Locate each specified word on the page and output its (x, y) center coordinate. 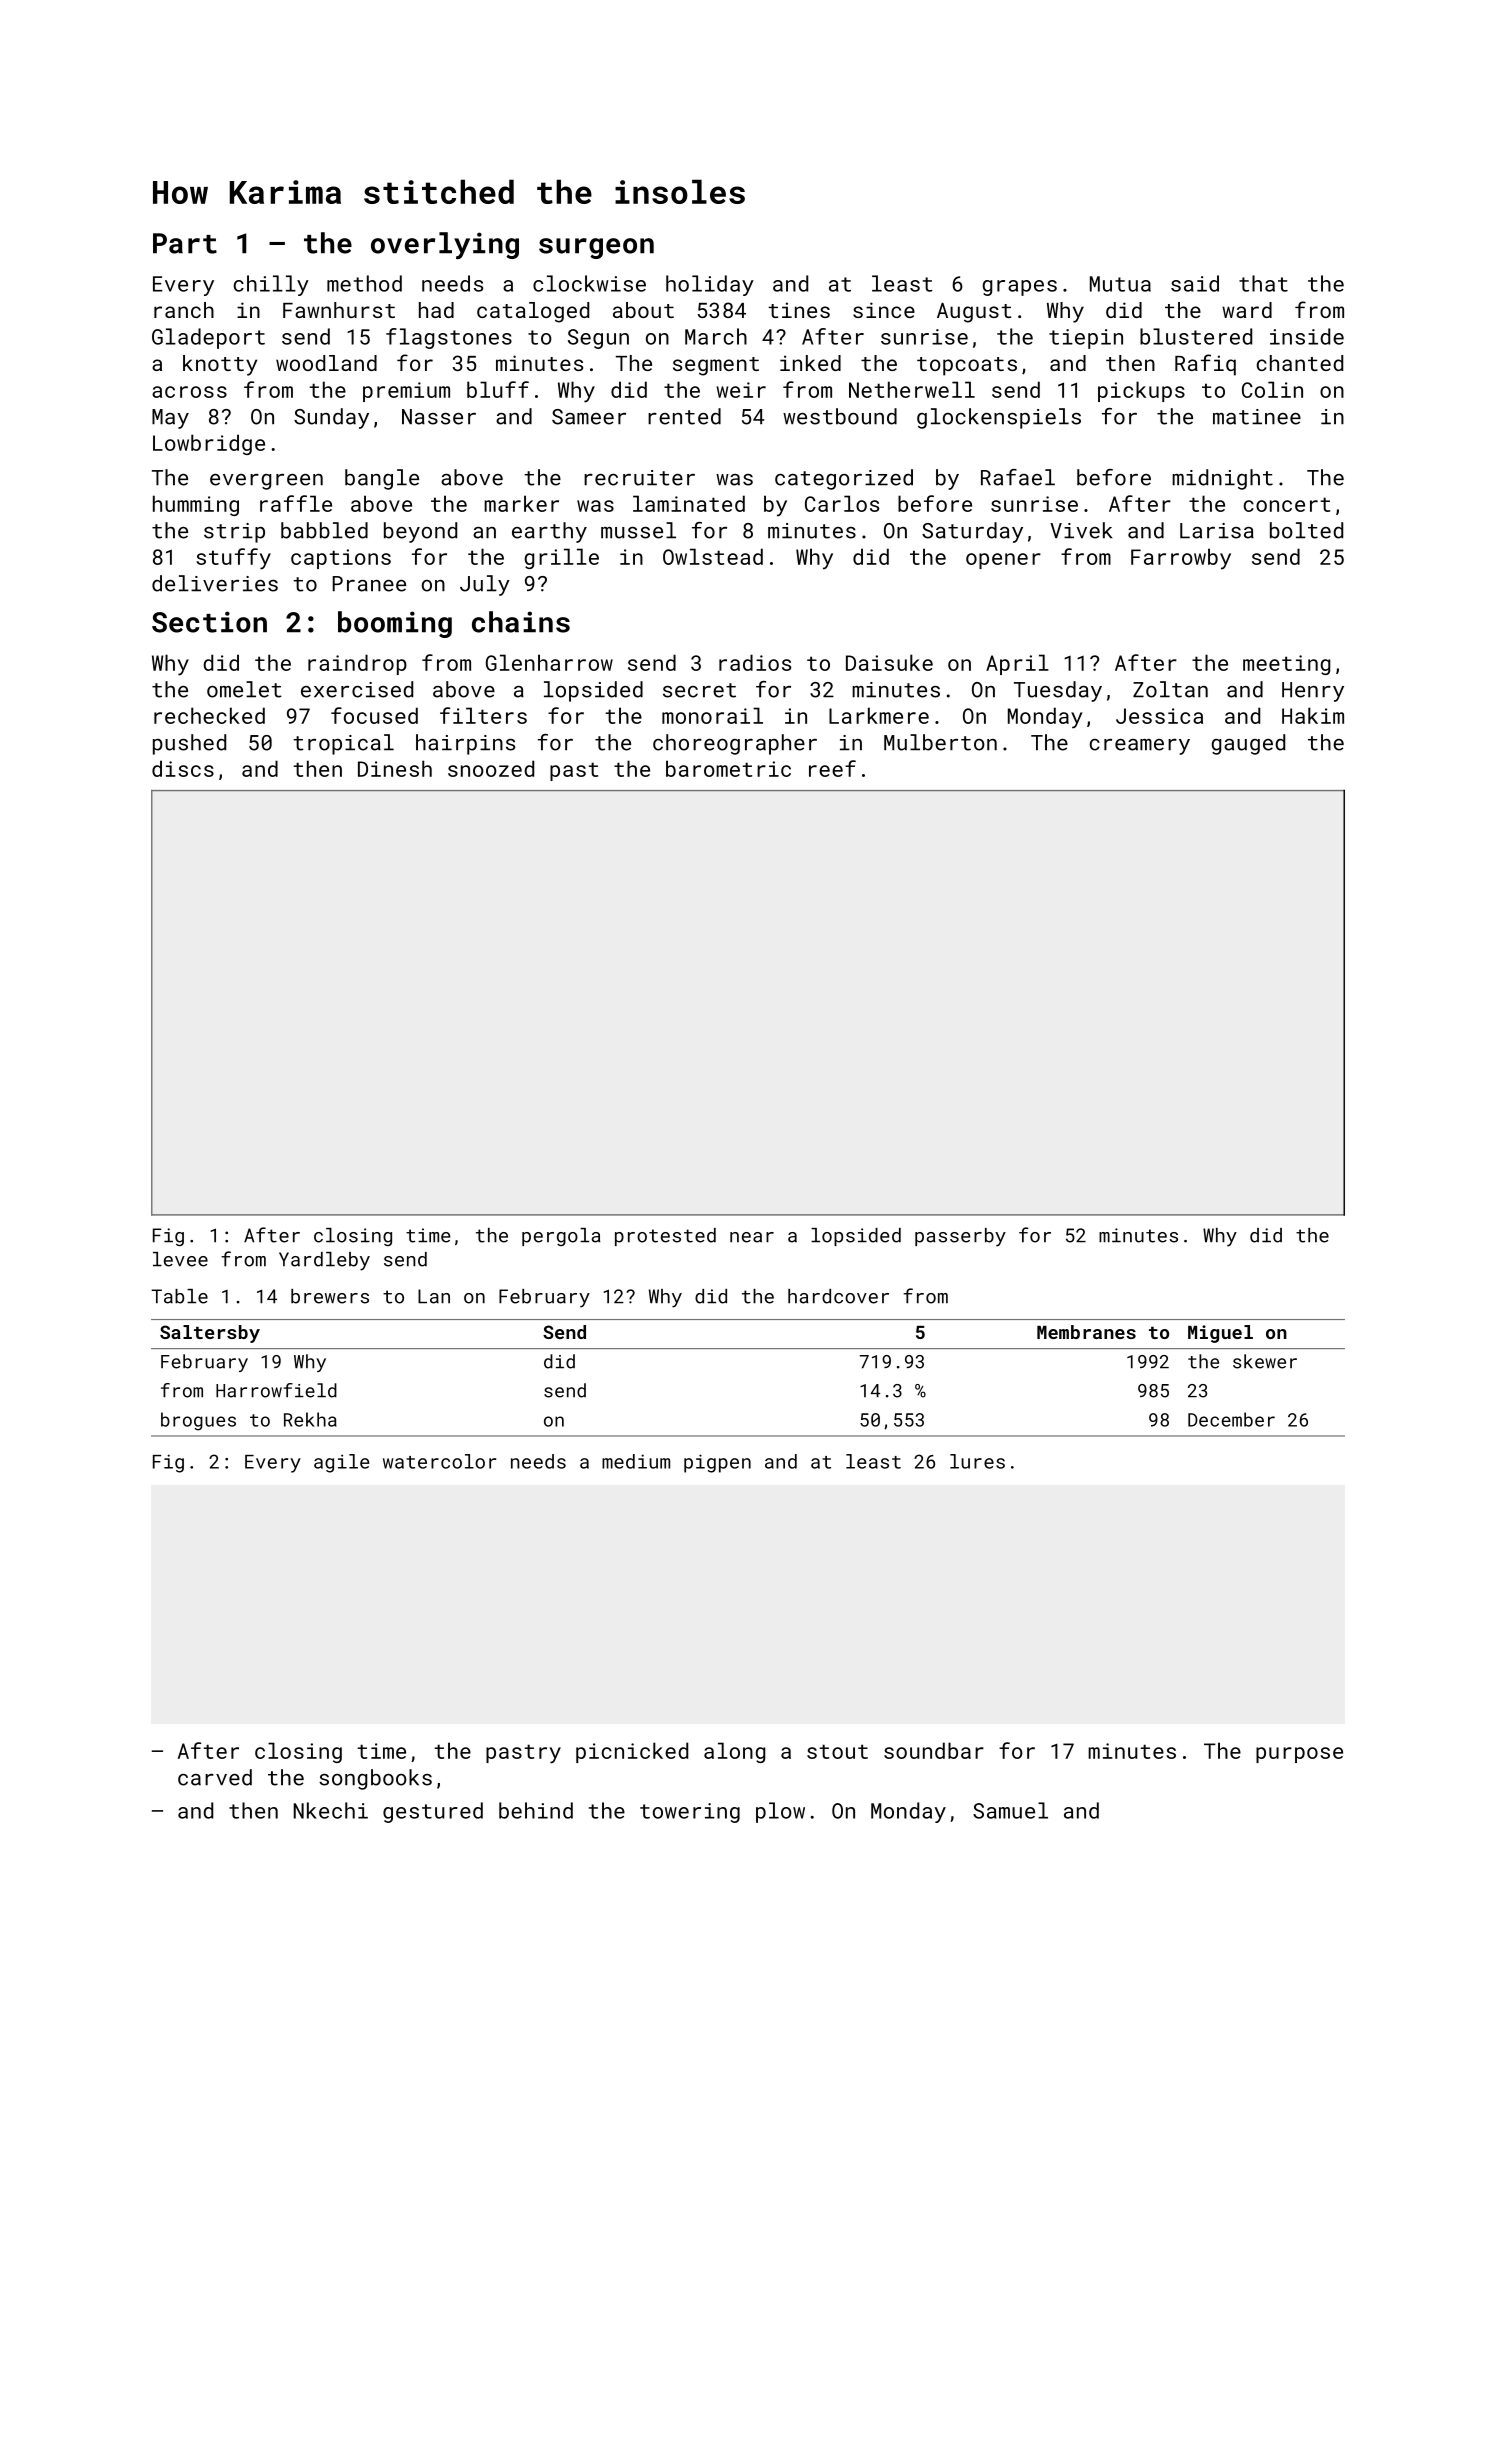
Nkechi (331, 1810)
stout (837, 1751)
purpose (1299, 1755)
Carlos (842, 503)
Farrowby (1181, 559)
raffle (296, 503)
